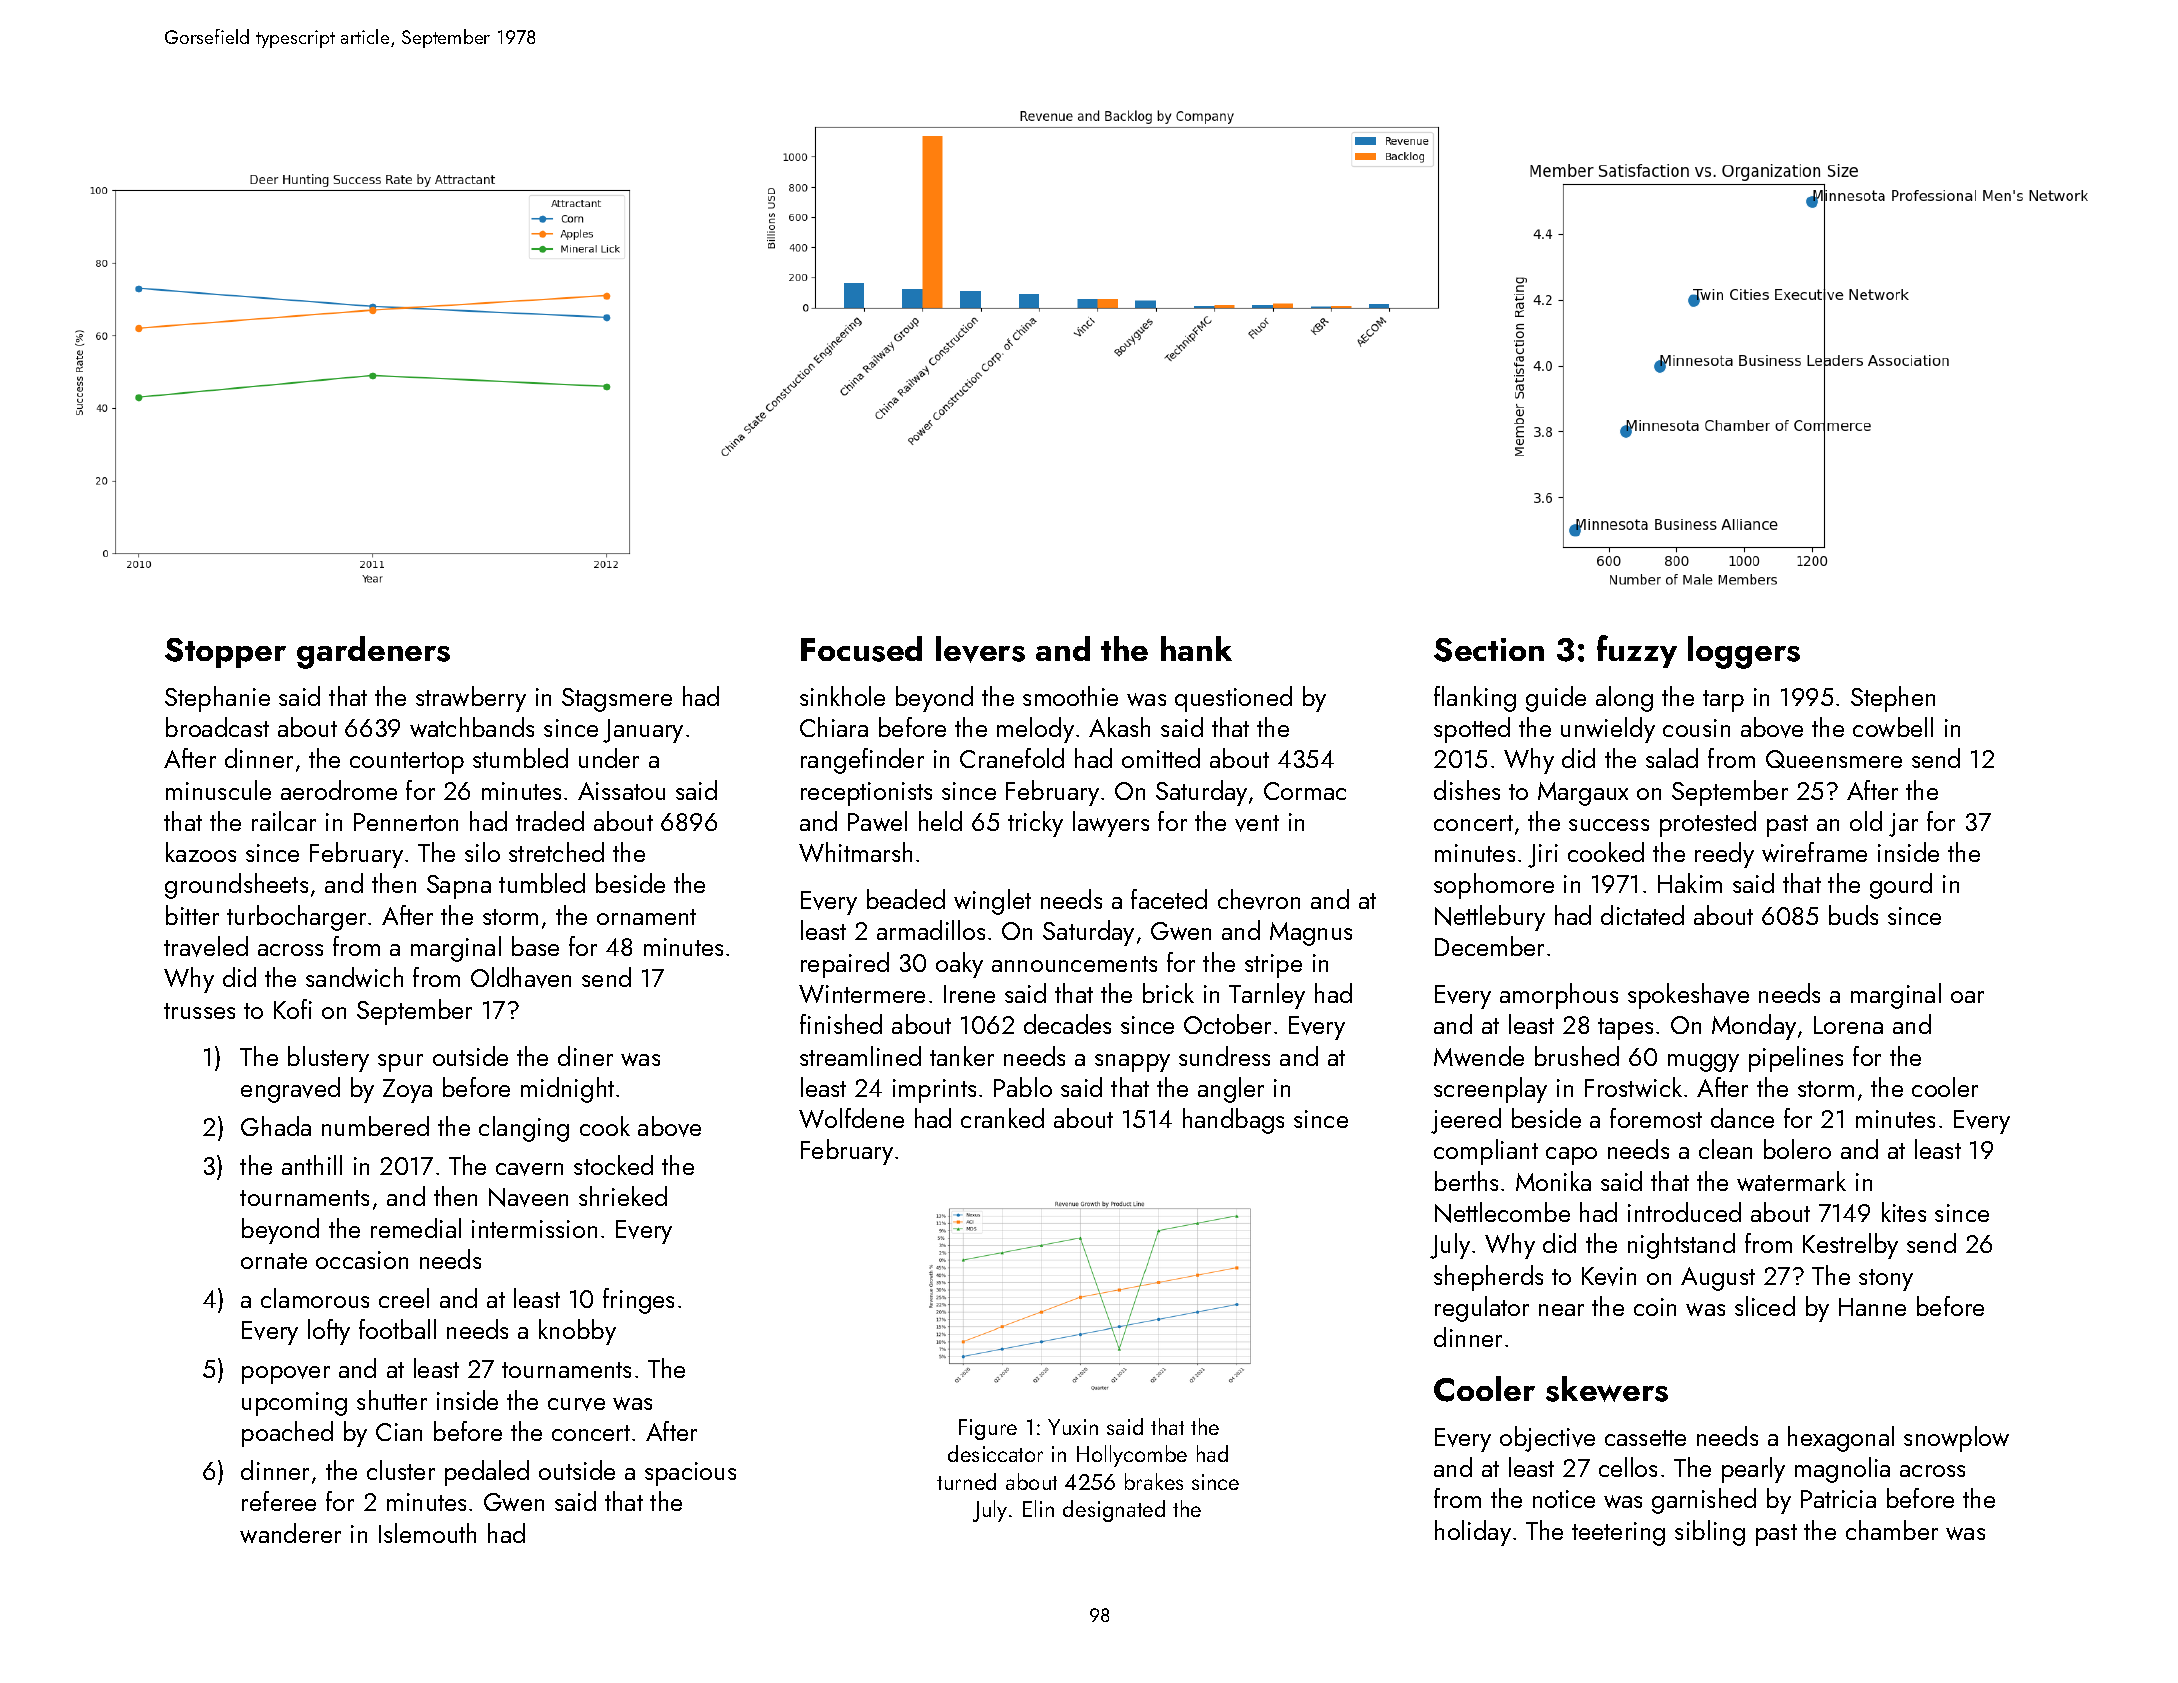 This screenshot has height=1683, width=2178. I want to click on compliant, so click(1486, 1152).
